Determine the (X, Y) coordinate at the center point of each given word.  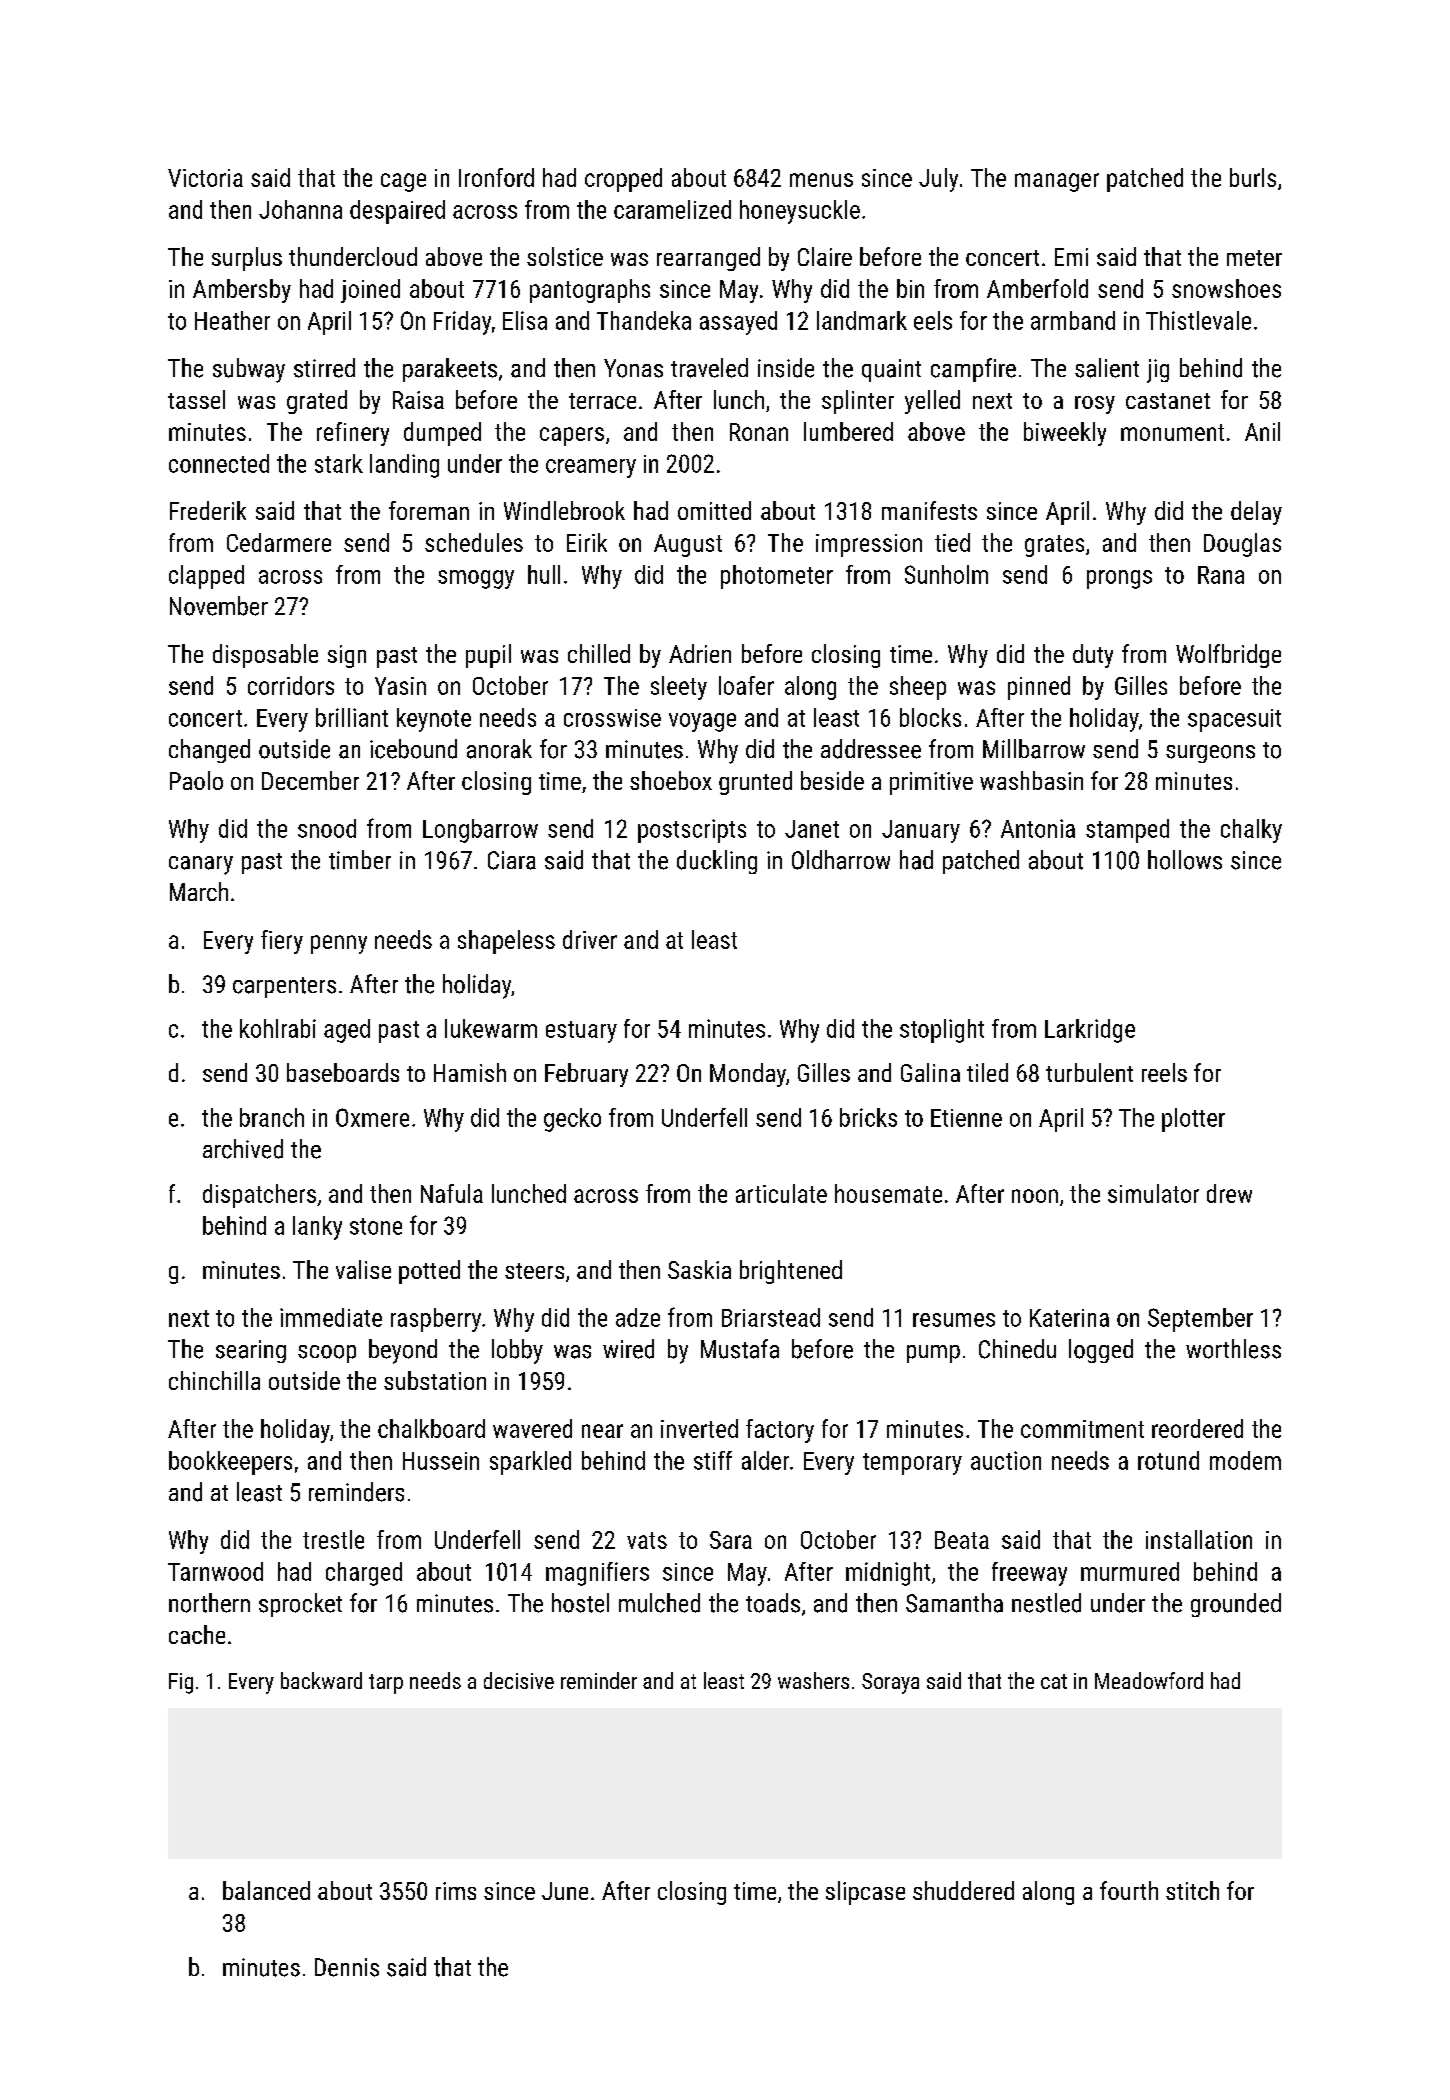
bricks (868, 1117)
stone (376, 1226)
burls (1253, 177)
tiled (987, 1072)
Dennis (347, 1967)
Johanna (300, 209)
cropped (623, 180)
